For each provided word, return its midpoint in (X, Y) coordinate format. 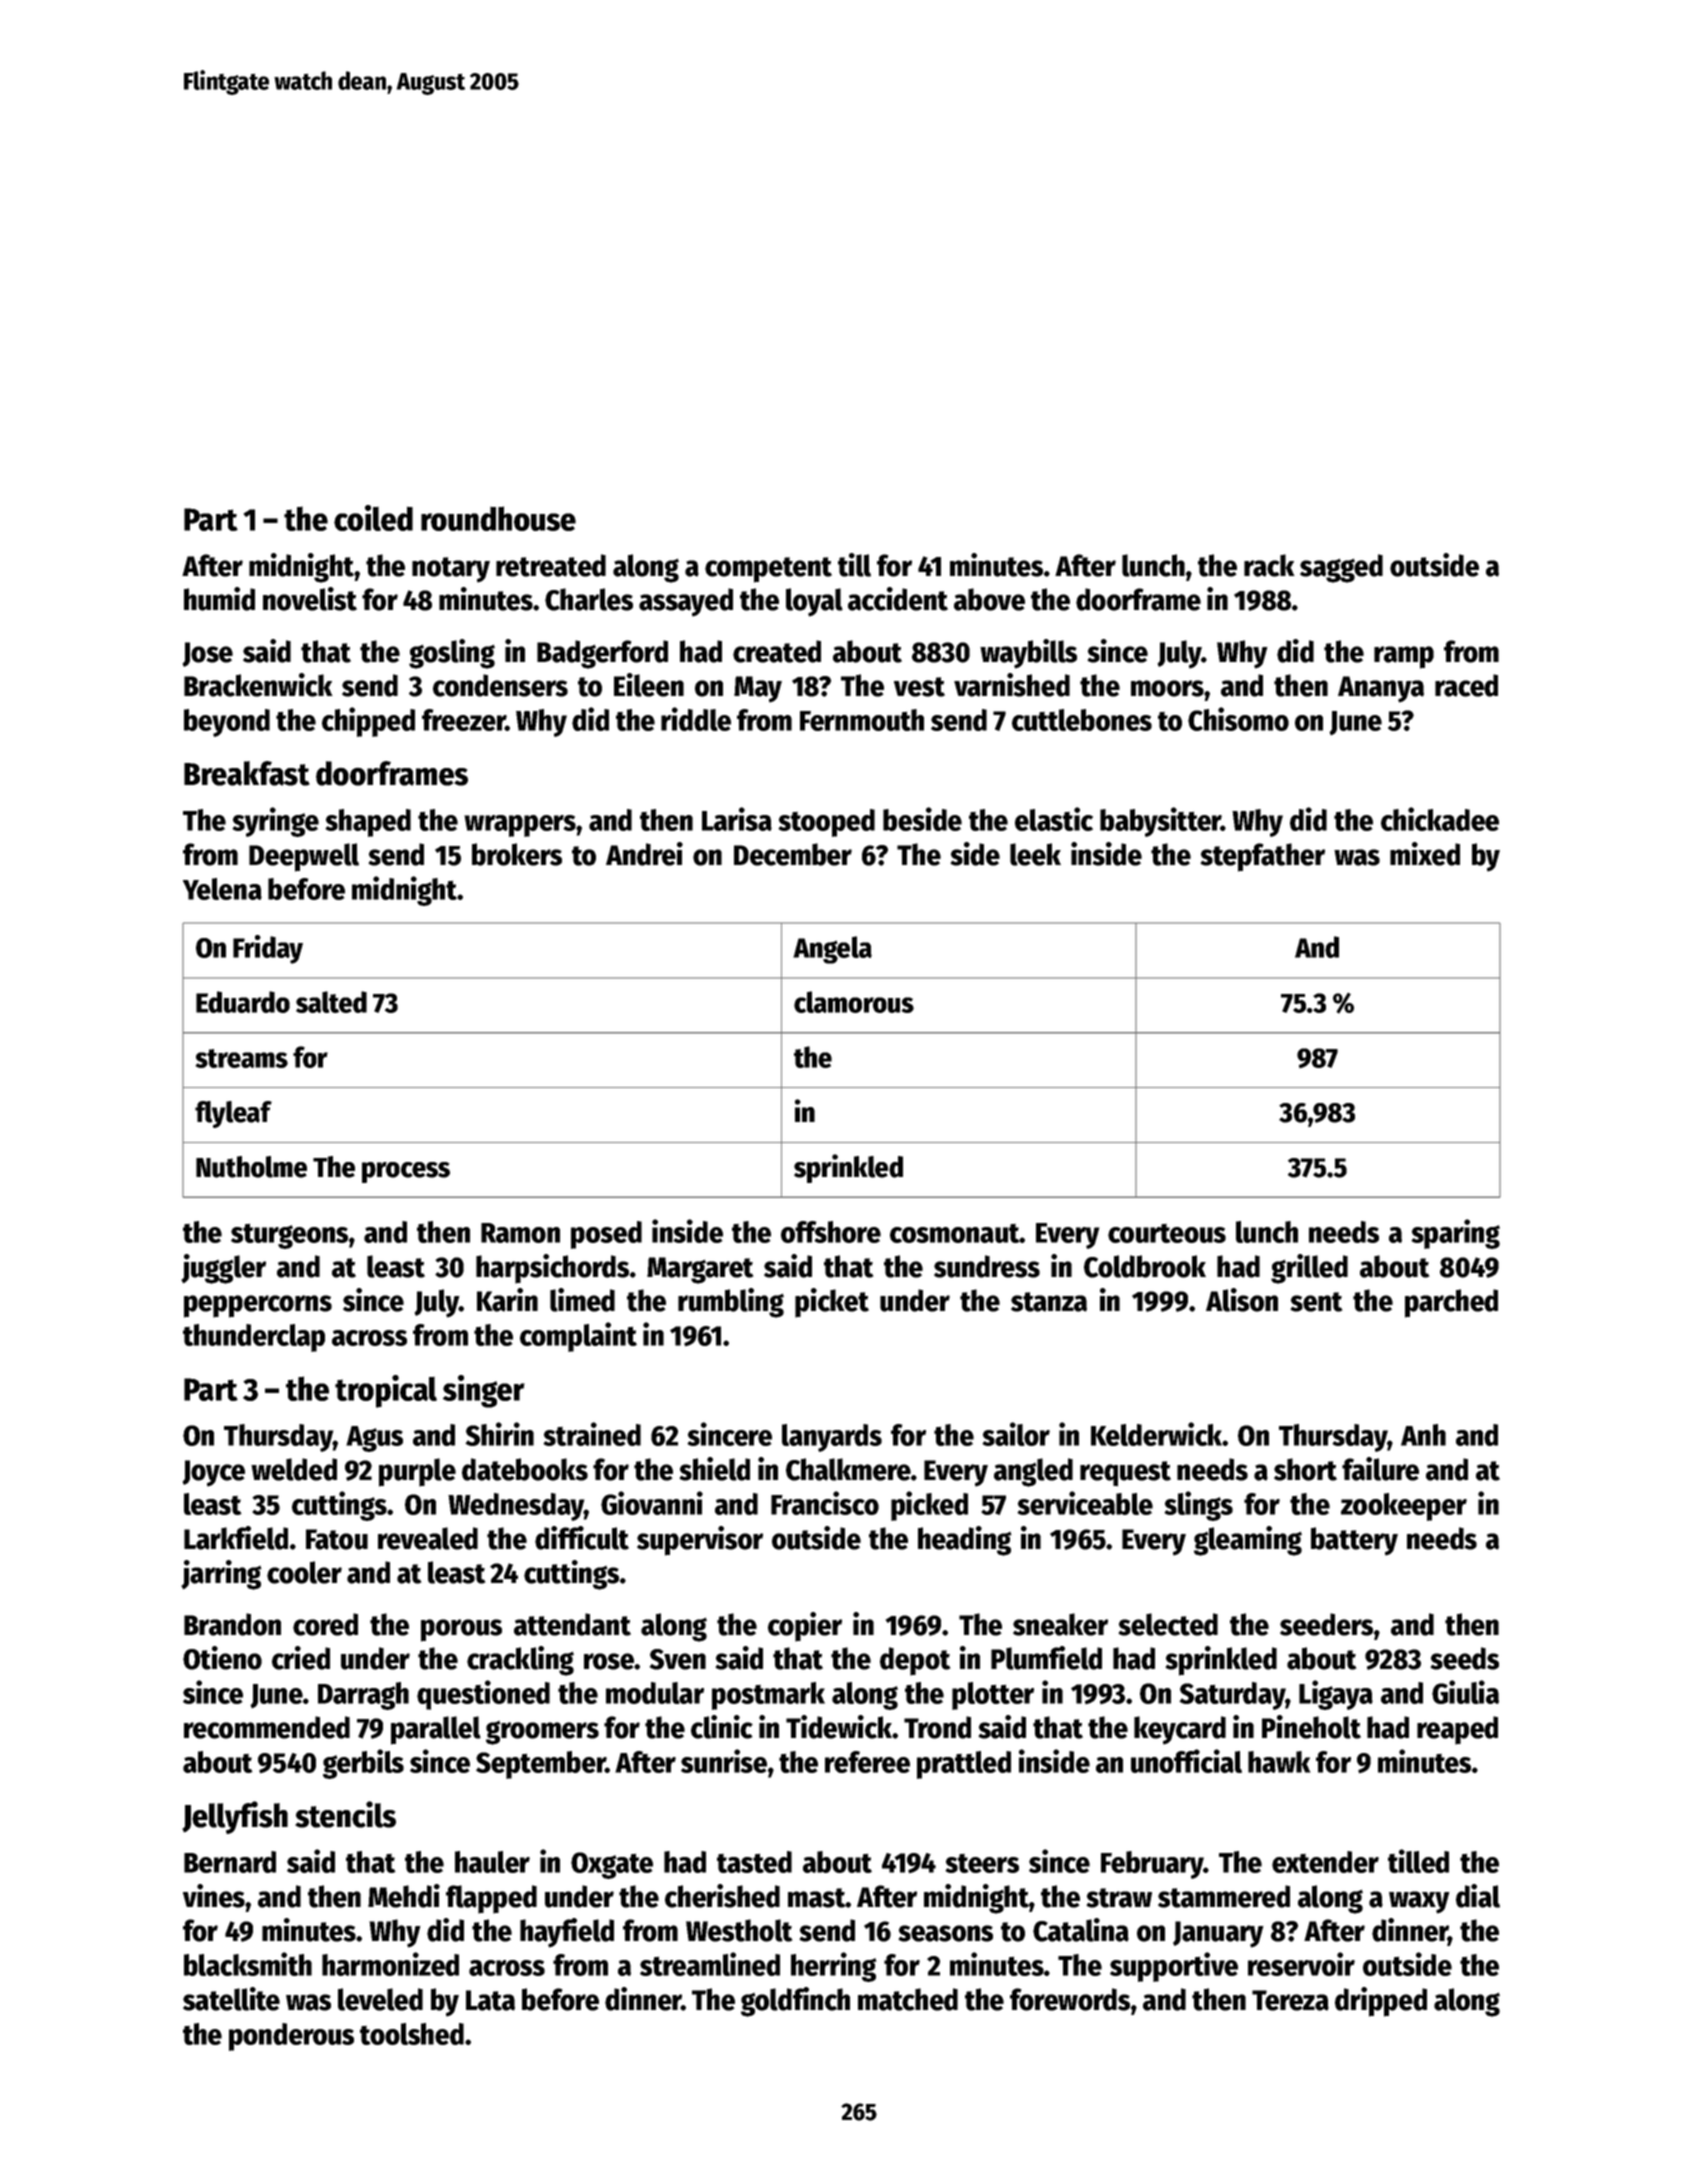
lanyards (832, 1438)
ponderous (291, 2037)
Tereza (1290, 2000)
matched (908, 1999)
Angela (832, 950)
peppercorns (258, 1306)
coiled (373, 518)
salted (331, 1002)
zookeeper (1404, 1507)
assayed (686, 602)
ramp (1404, 657)
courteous (1167, 1233)
